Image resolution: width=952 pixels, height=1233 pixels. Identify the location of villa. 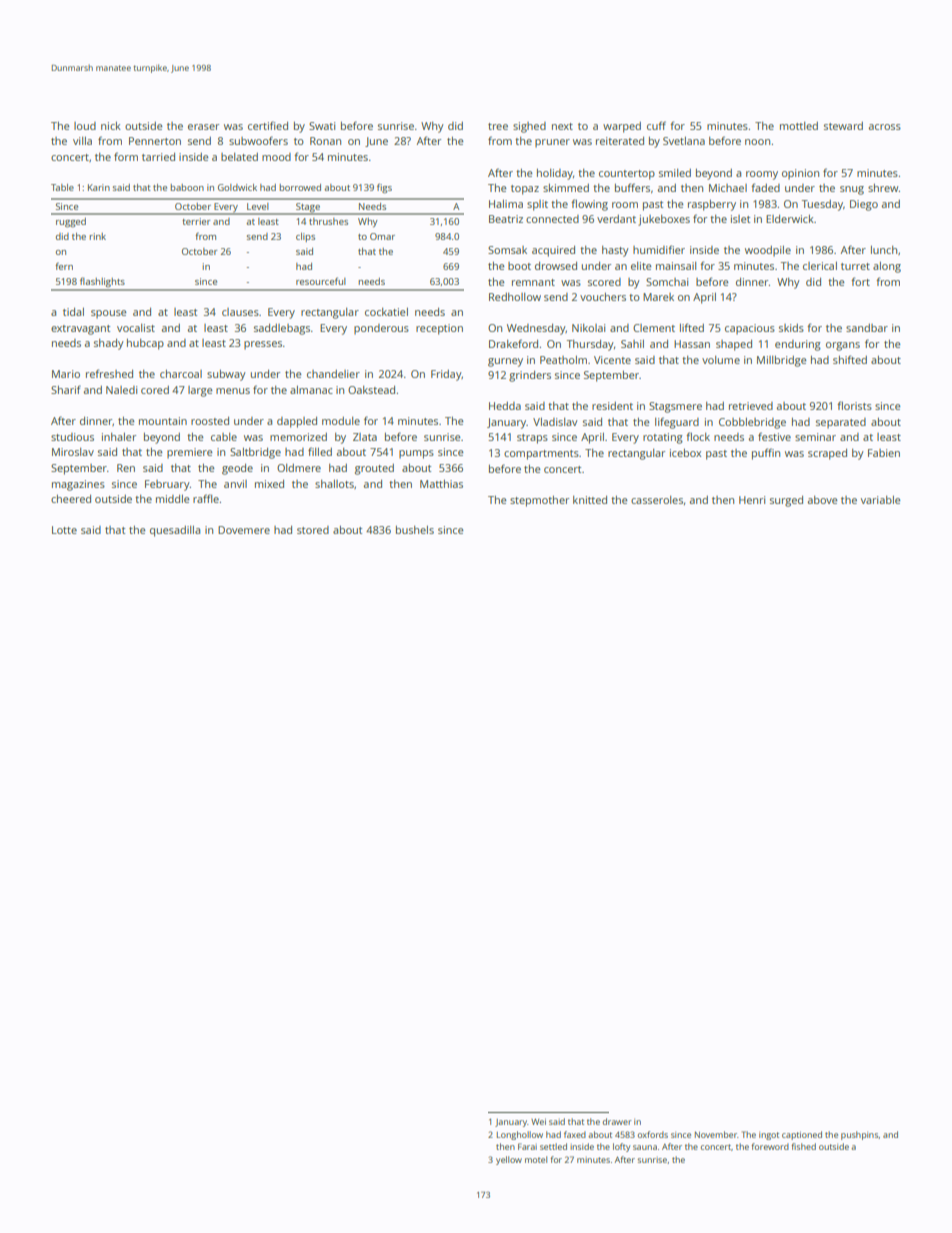
(82, 140).
